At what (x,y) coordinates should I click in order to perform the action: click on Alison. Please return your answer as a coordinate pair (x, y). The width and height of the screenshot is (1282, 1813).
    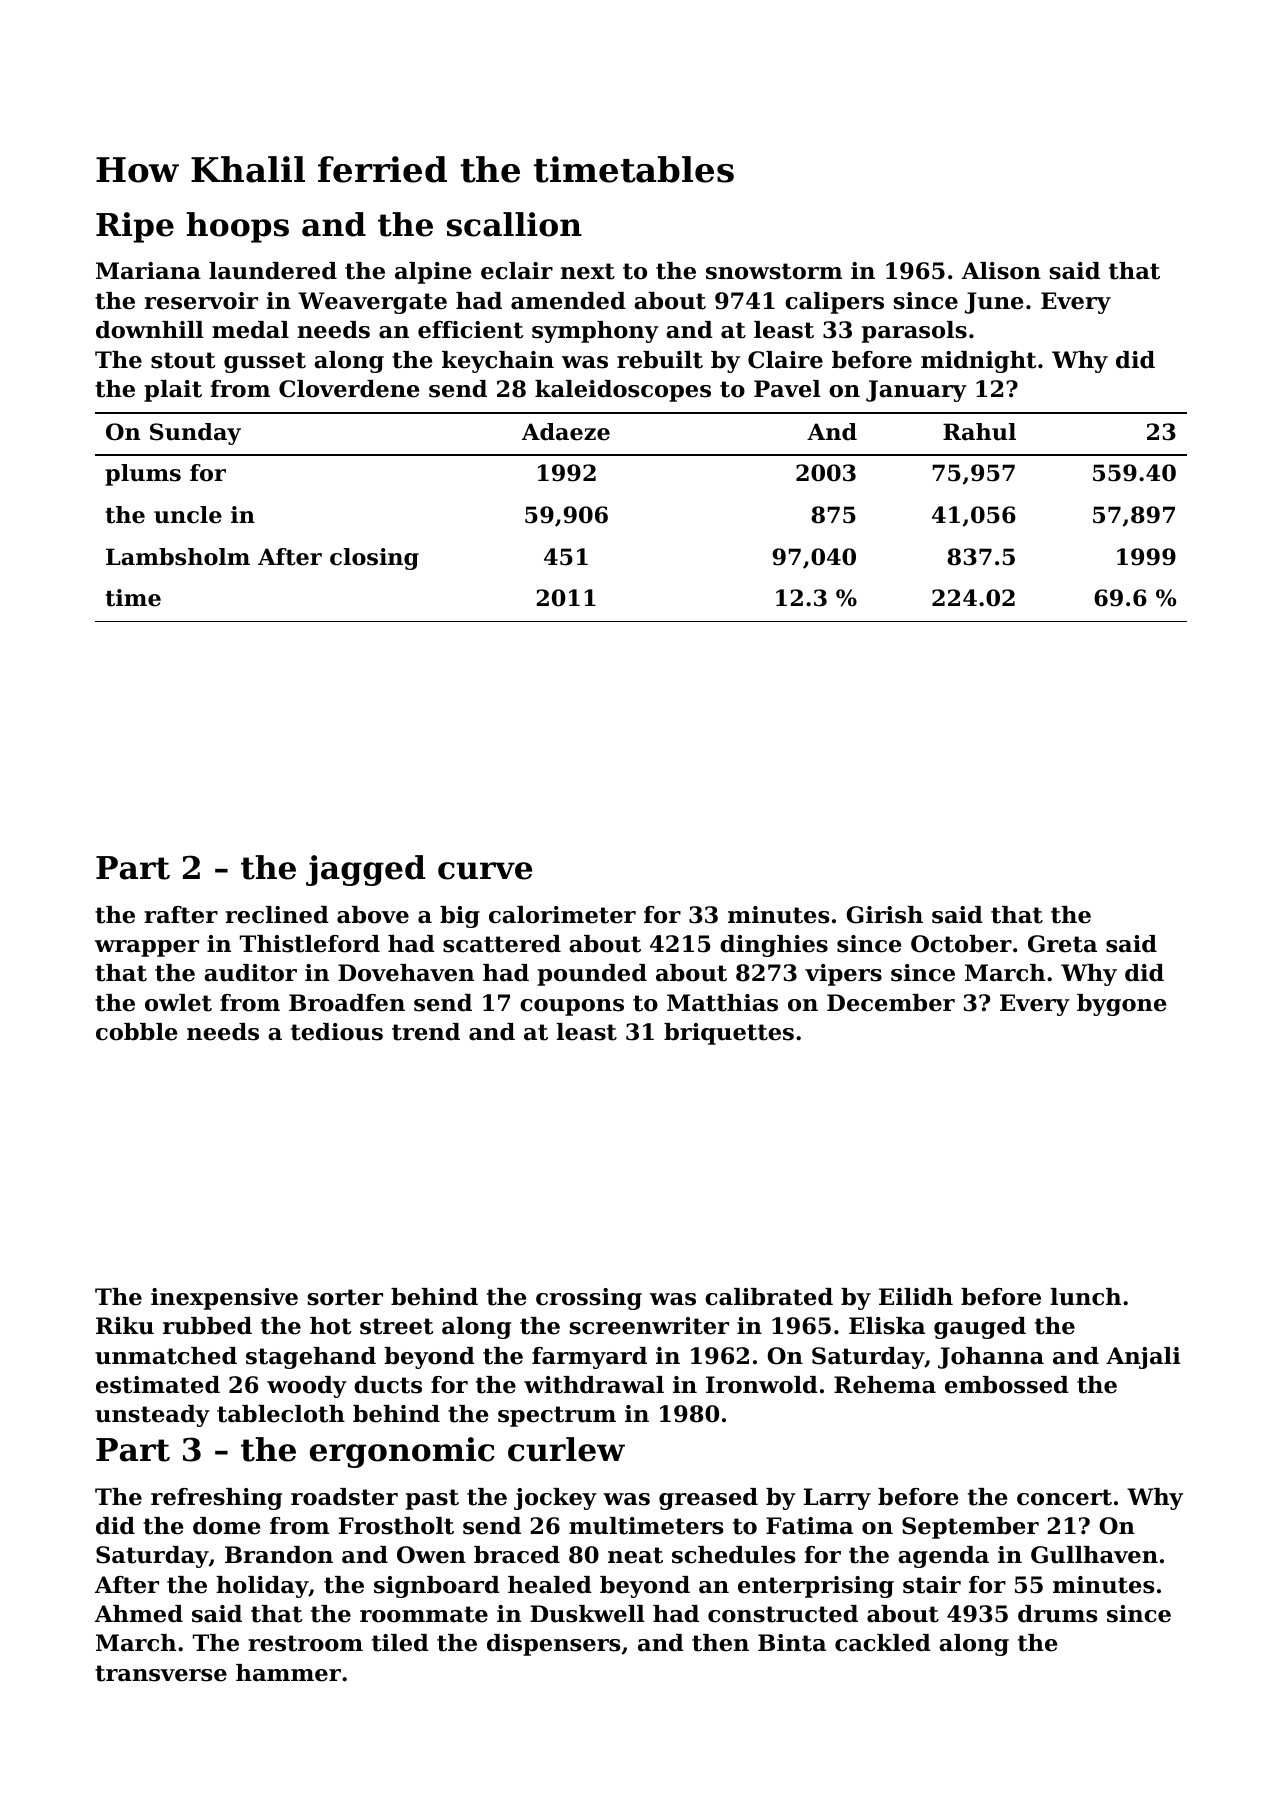
    Looking at the image, I should click on (1001, 271).
